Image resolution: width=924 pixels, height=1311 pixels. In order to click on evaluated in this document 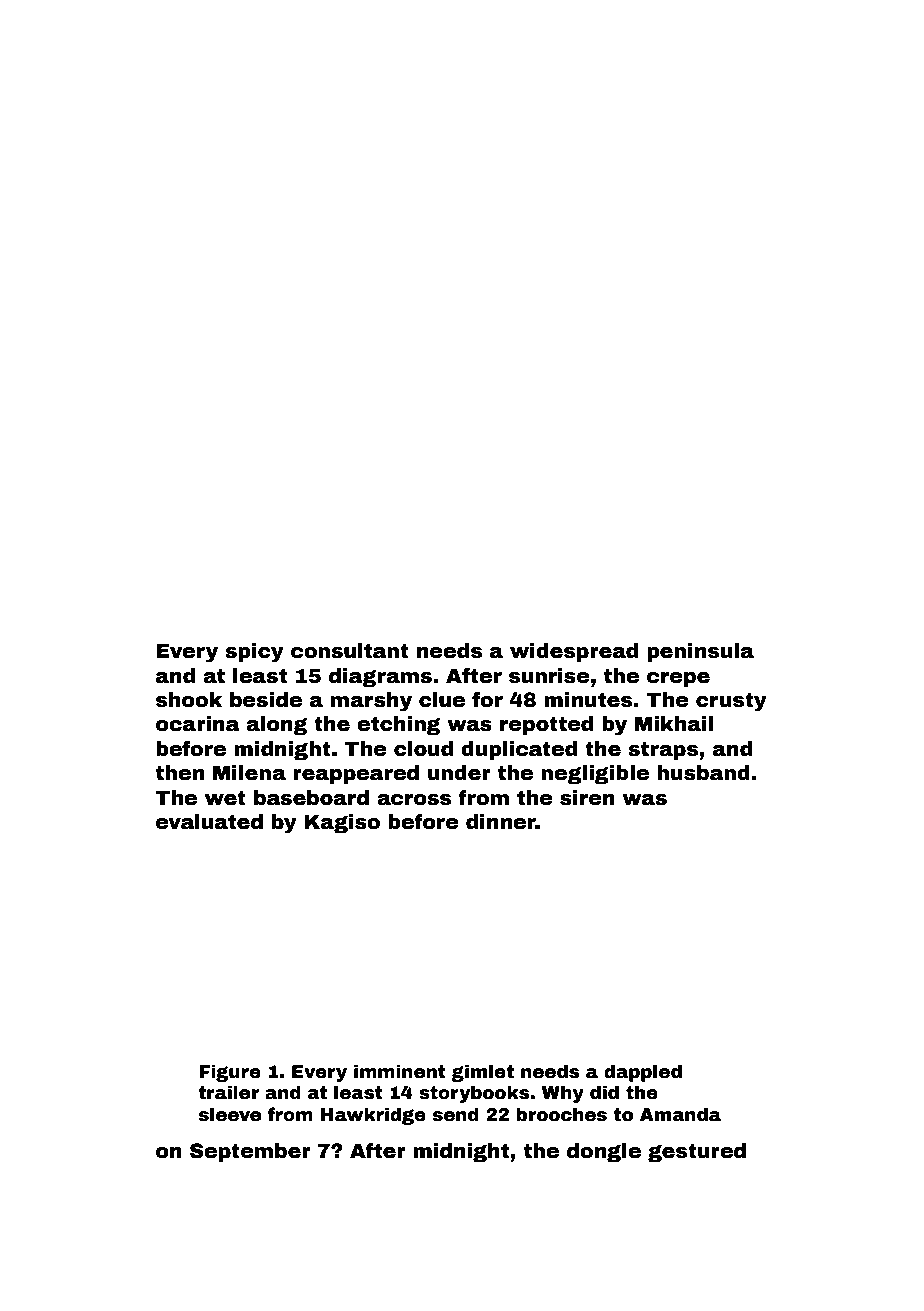, I will do `click(209, 822)`.
